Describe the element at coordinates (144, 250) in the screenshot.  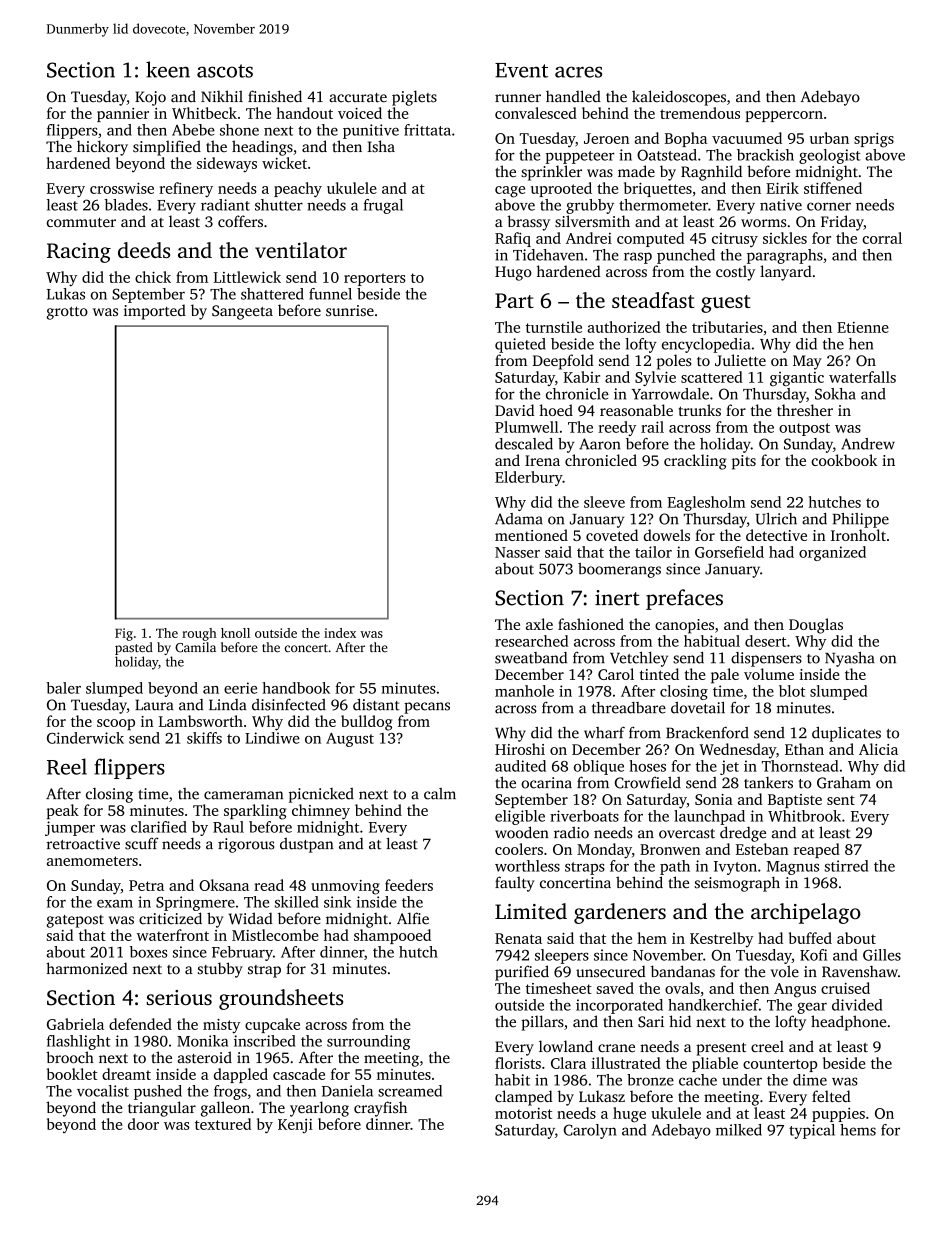
I see `deeds` at that location.
